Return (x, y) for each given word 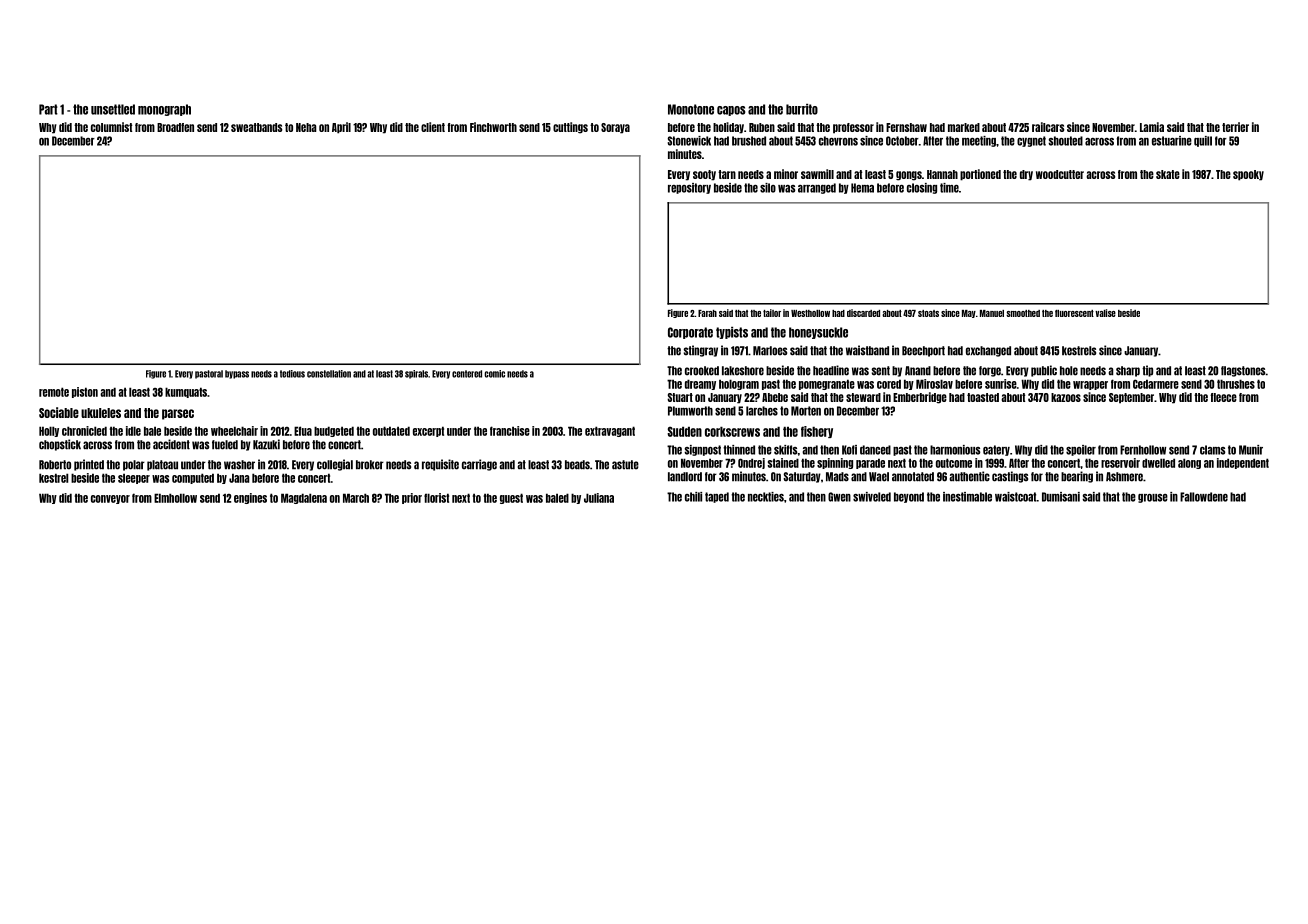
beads (577, 465)
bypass (237, 374)
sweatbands (256, 127)
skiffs (786, 450)
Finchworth (493, 127)
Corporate (690, 333)
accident (171, 444)
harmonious (955, 450)
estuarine (1172, 141)
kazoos (1066, 397)
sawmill (817, 174)
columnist (111, 127)
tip (1147, 371)
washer (239, 465)
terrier (1235, 127)
